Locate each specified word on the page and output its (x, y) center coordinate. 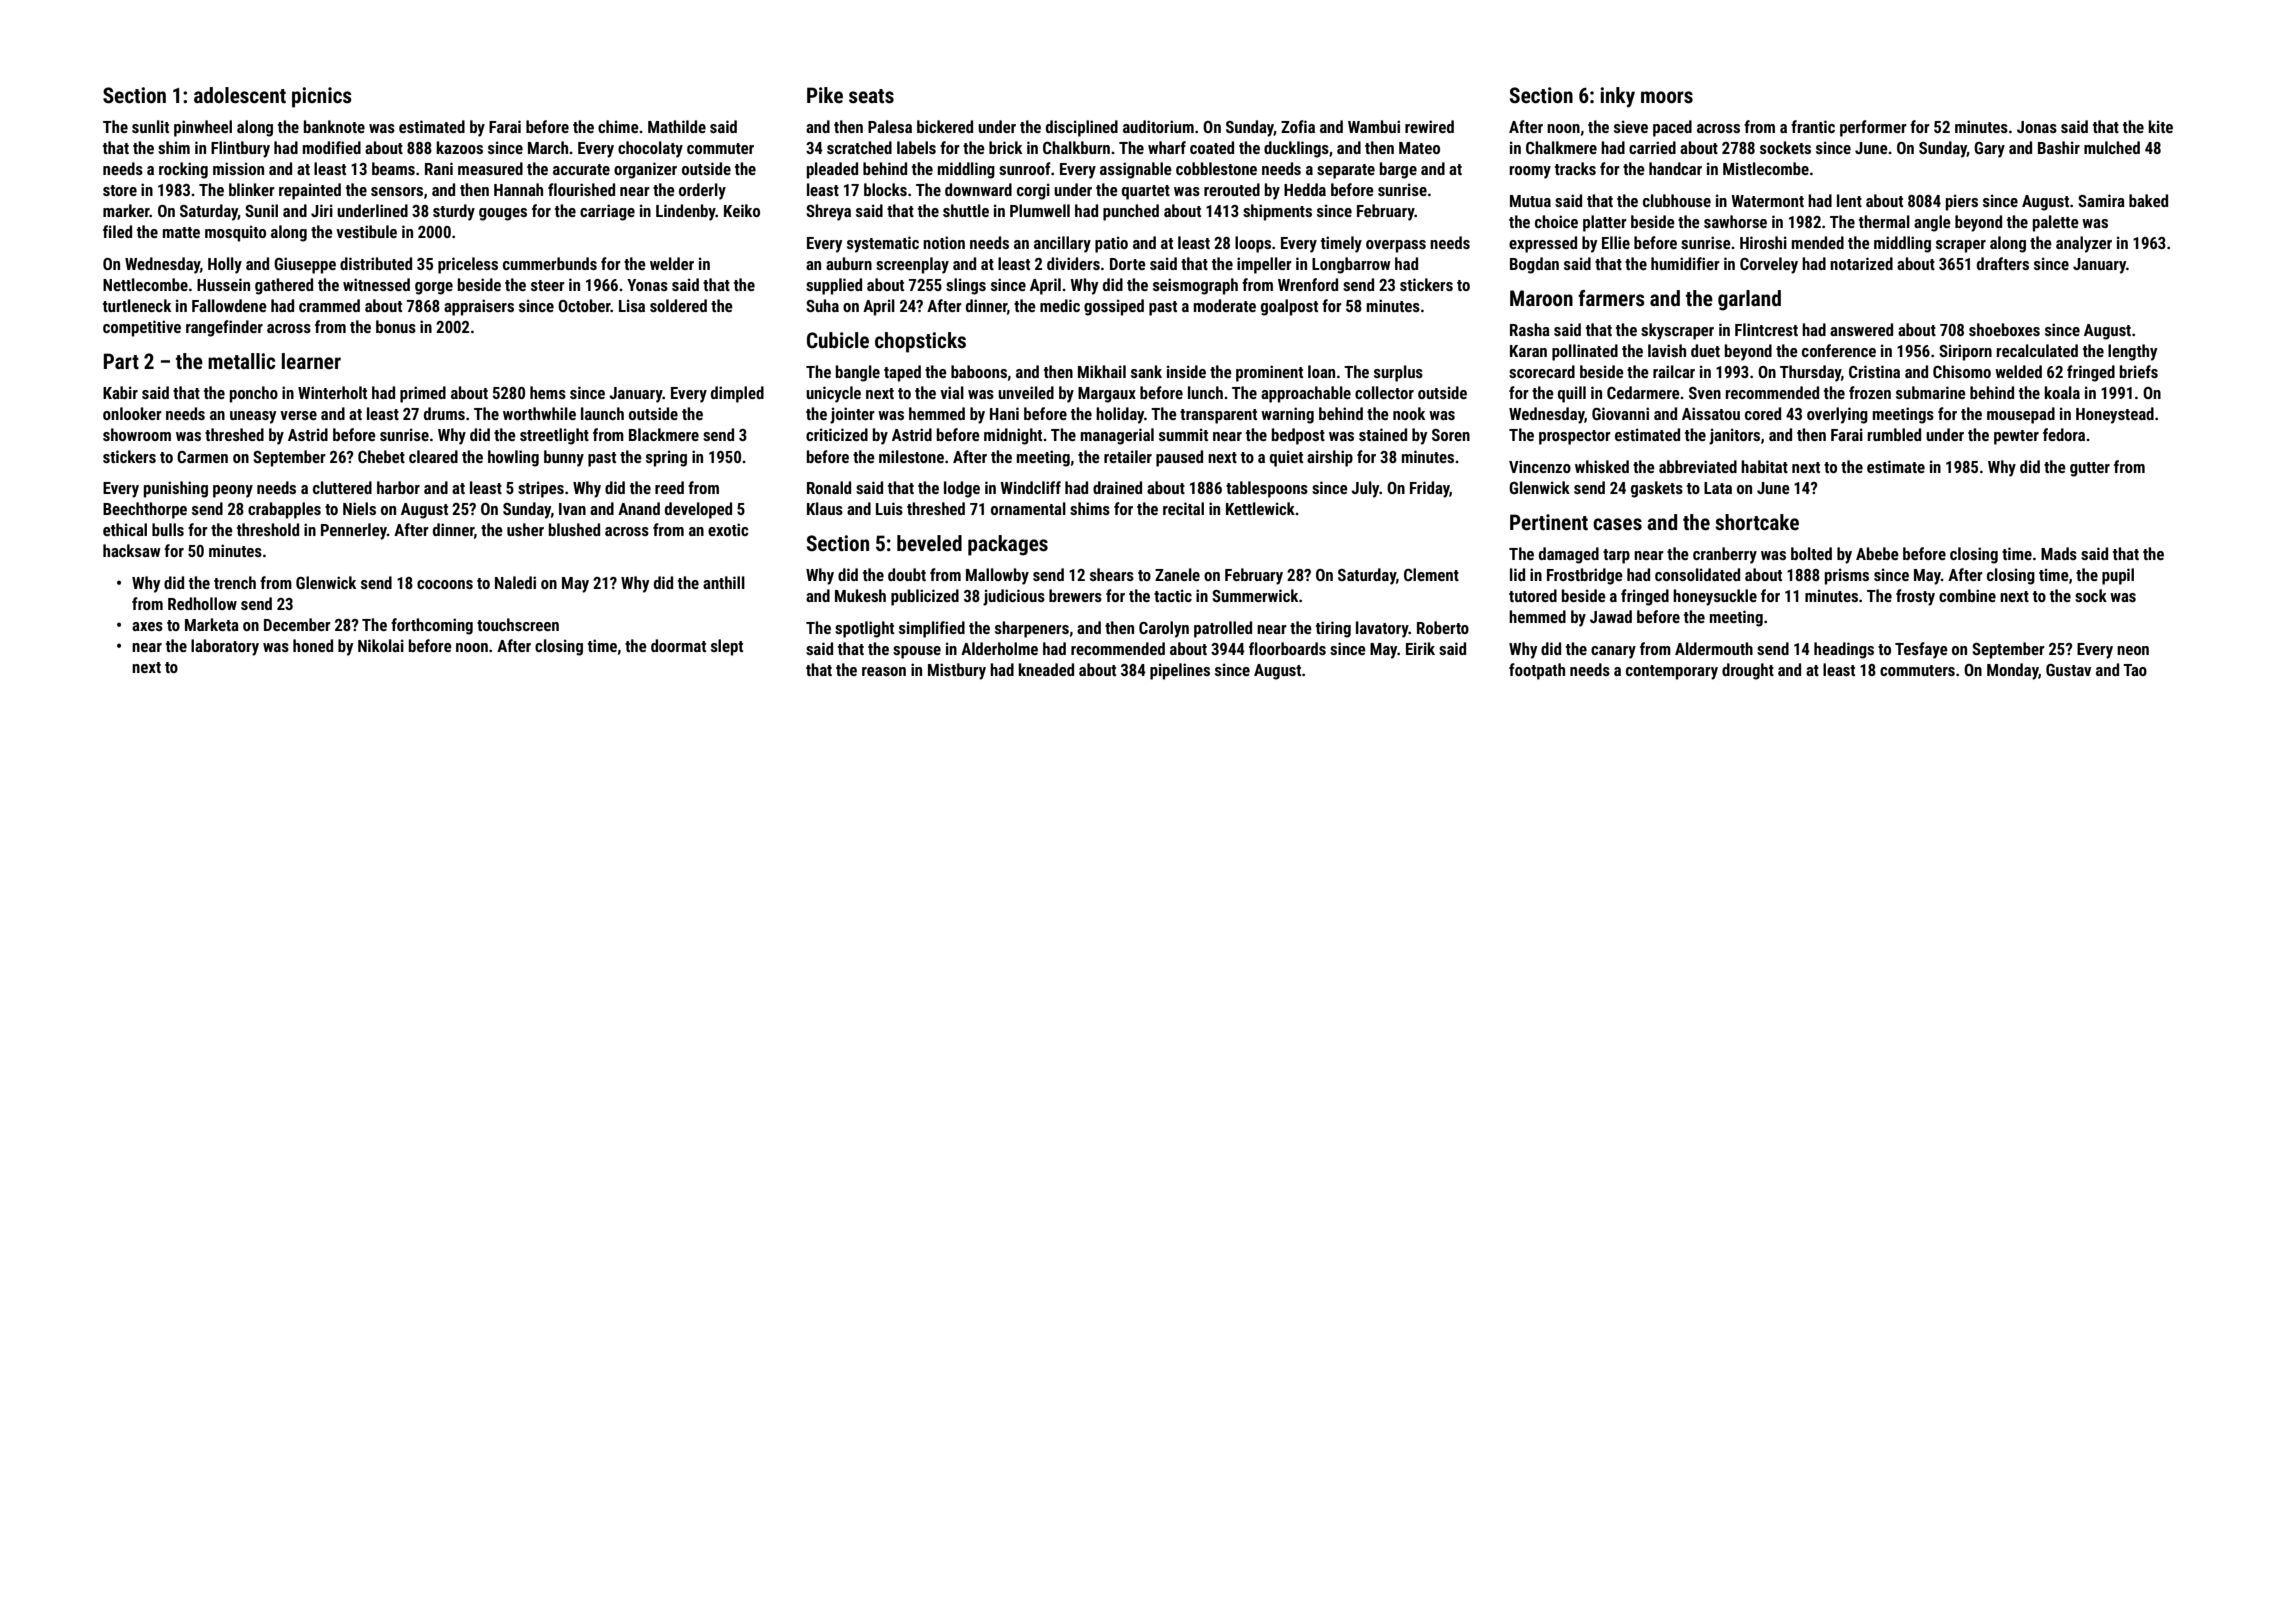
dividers (1073, 263)
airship (1330, 458)
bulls (168, 529)
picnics (322, 97)
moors (1667, 97)
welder (672, 263)
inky (1617, 97)
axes (147, 626)
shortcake (1757, 522)
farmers (1611, 298)
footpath (1537, 671)
